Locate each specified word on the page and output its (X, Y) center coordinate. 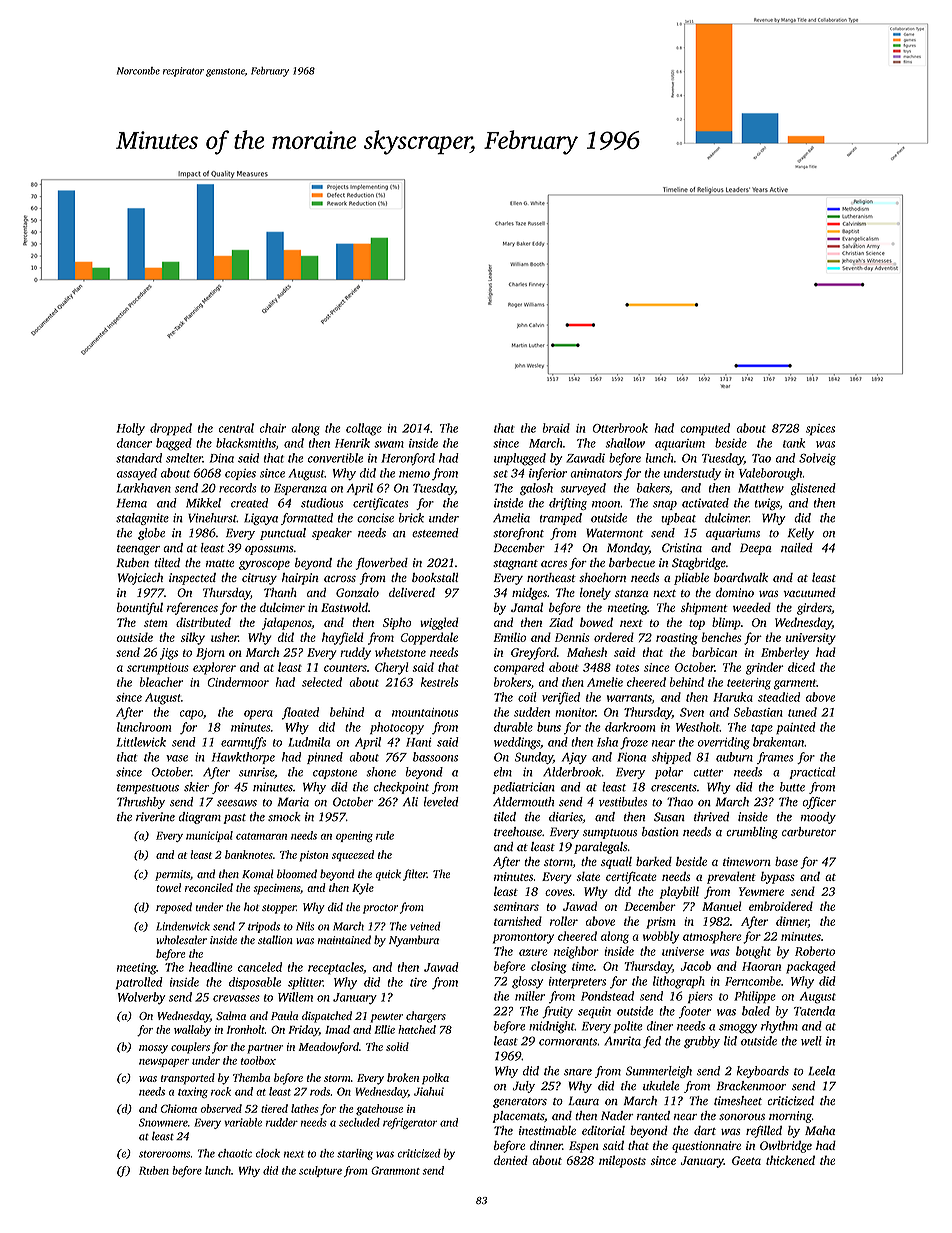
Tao (761, 458)
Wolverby (141, 998)
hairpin (300, 579)
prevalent (731, 877)
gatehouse (379, 1110)
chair (273, 428)
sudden (532, 712)
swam (389, 444)
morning (790, 1117)
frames (775, 758)
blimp (726, 623)
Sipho (397, 623)
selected (322, 682)
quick (388, 875)
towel (168, 887)
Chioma (179, 1108)
